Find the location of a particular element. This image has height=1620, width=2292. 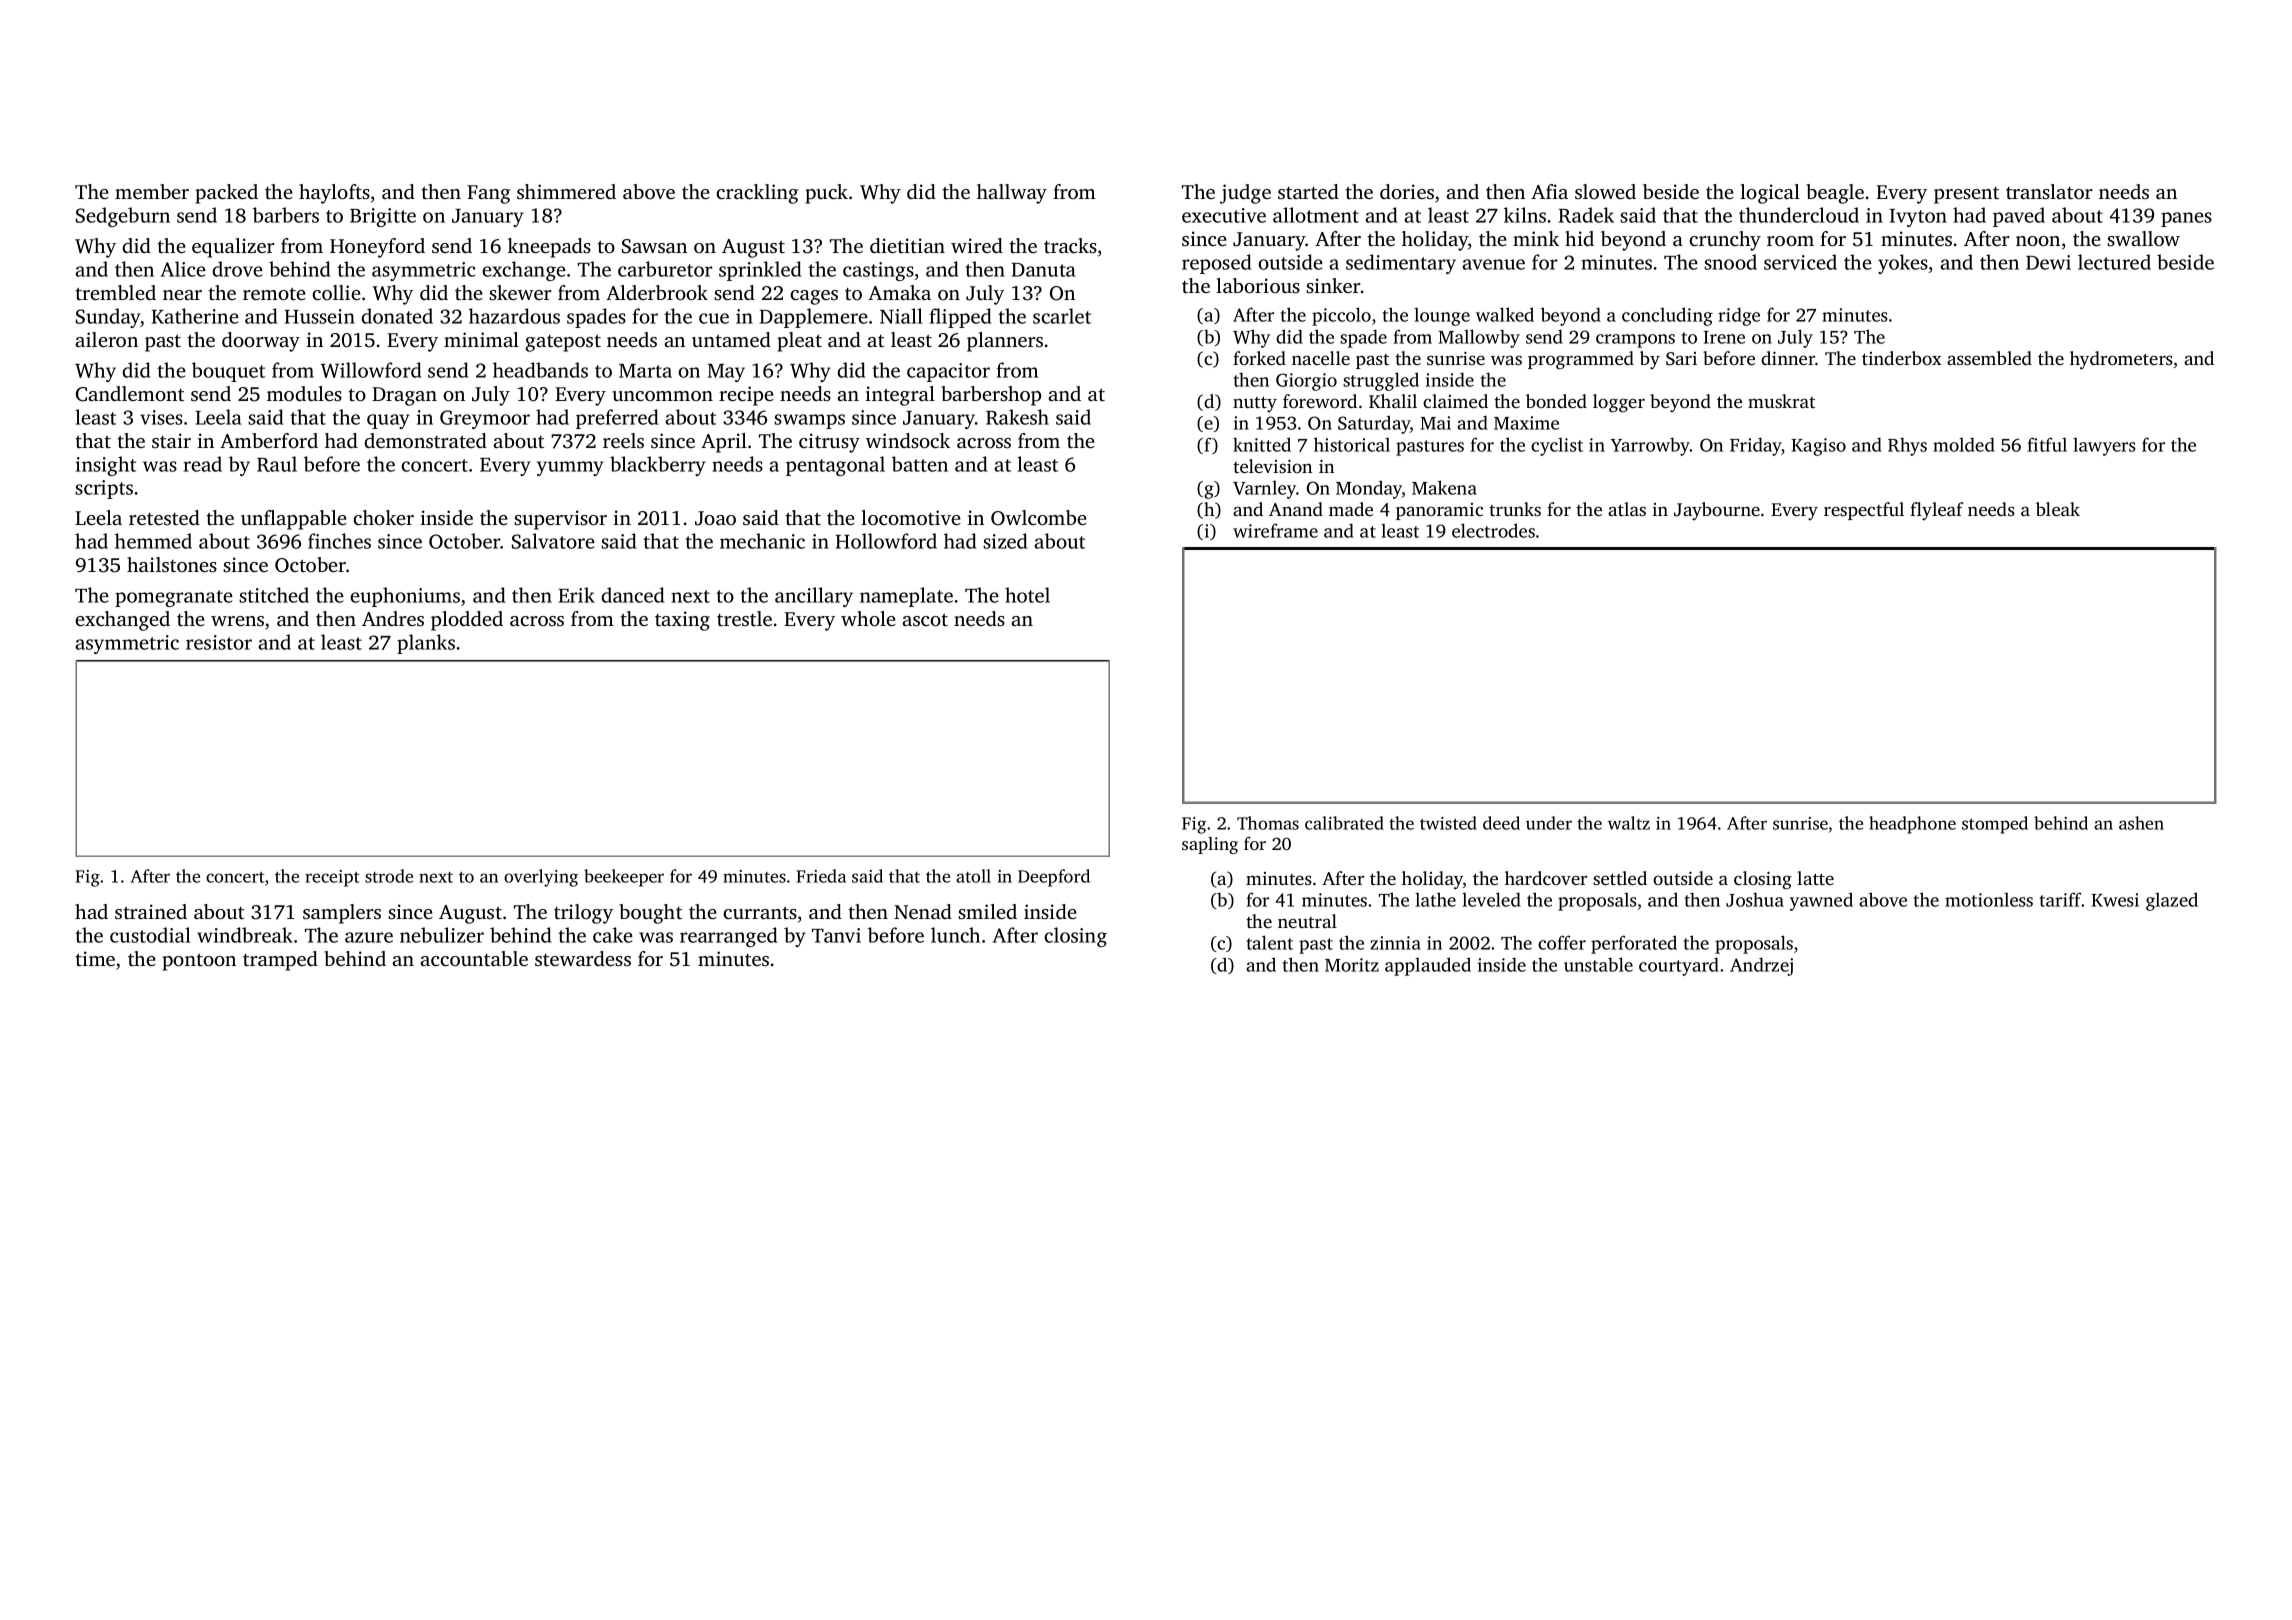

Radek is located at coordinates (1586, 215).
